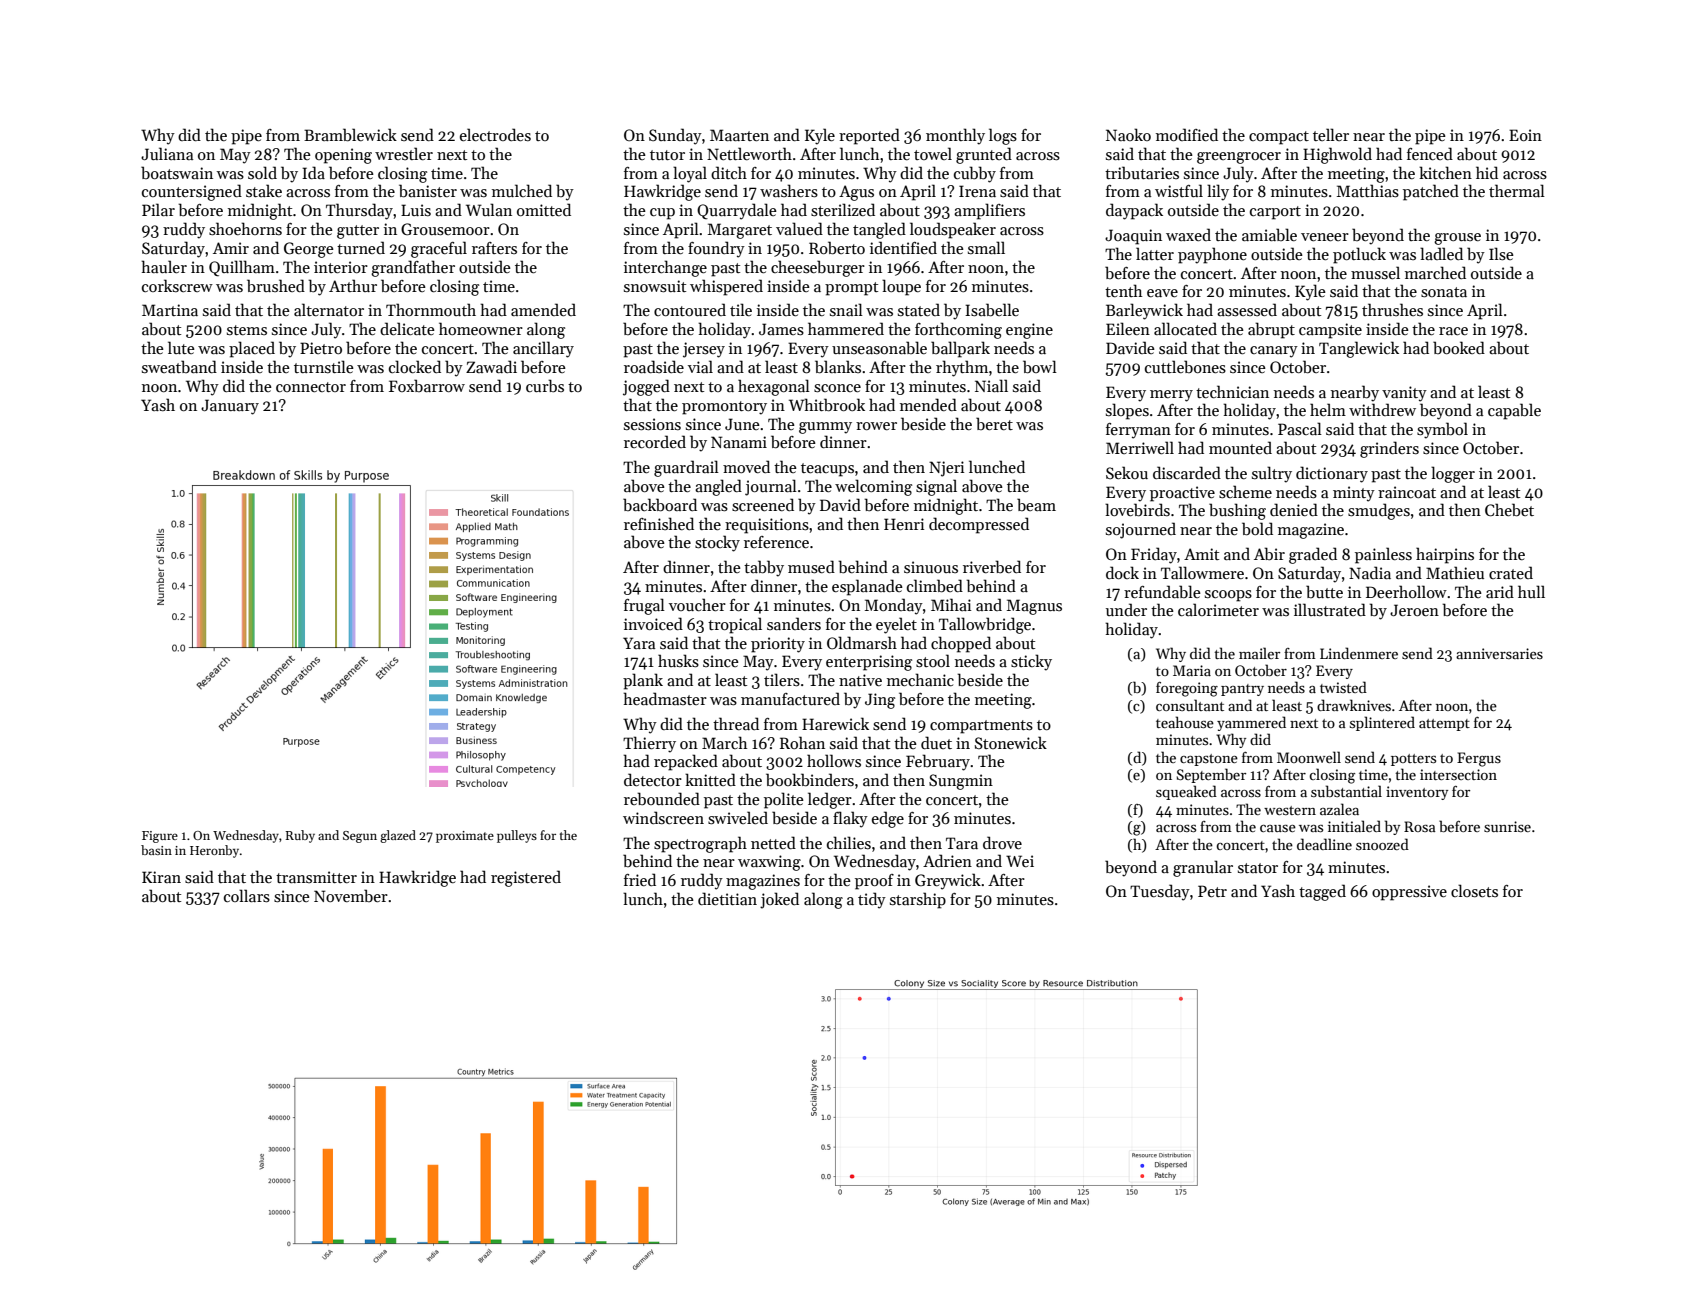  Describe the element at coordinates (659, 523) in the screenshot. I see `refinished` at that location.
